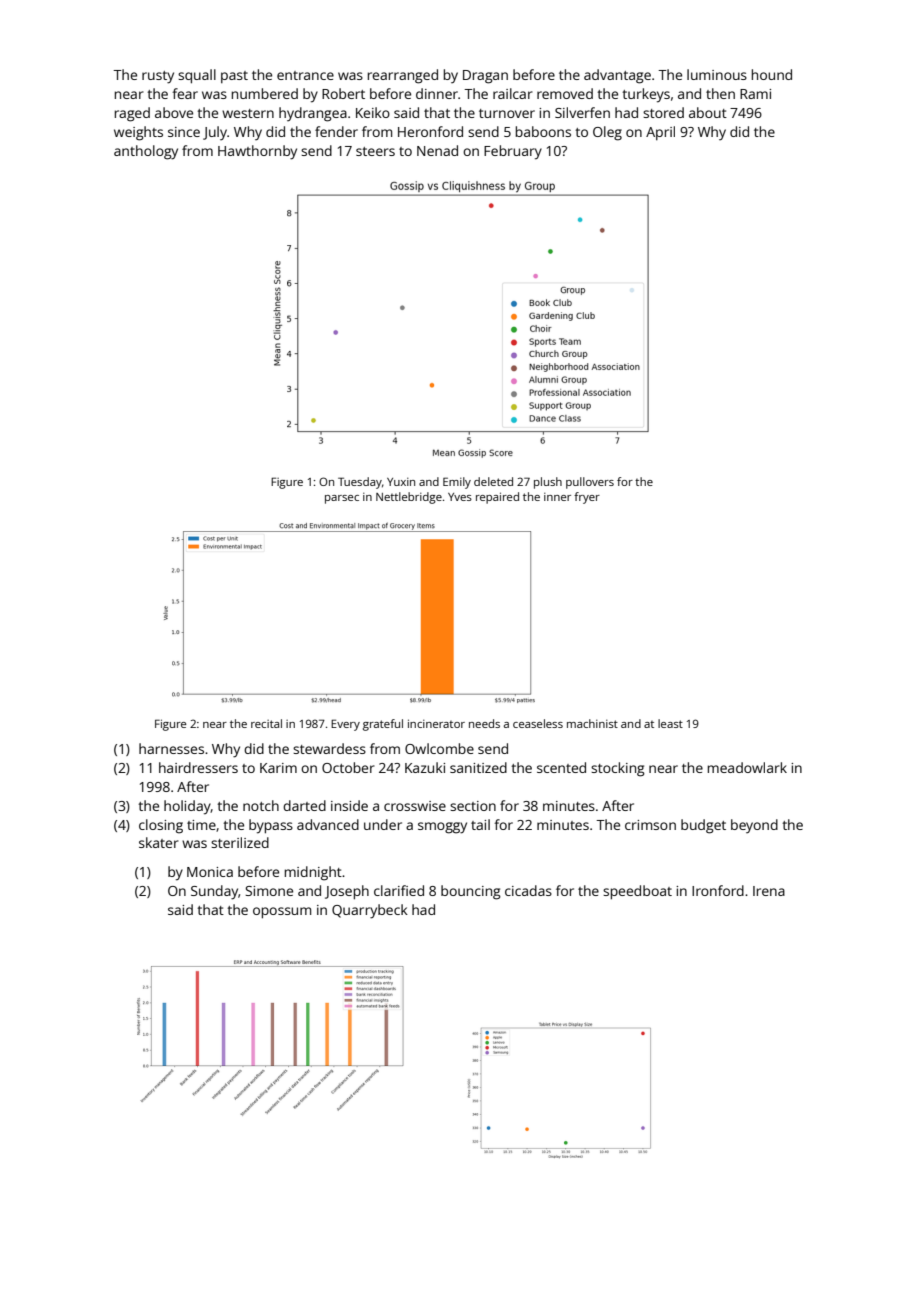 This document has width=924, height=1308. Describe the element at coordinates (278, 768) in the document. I see `Karim` at that location.
